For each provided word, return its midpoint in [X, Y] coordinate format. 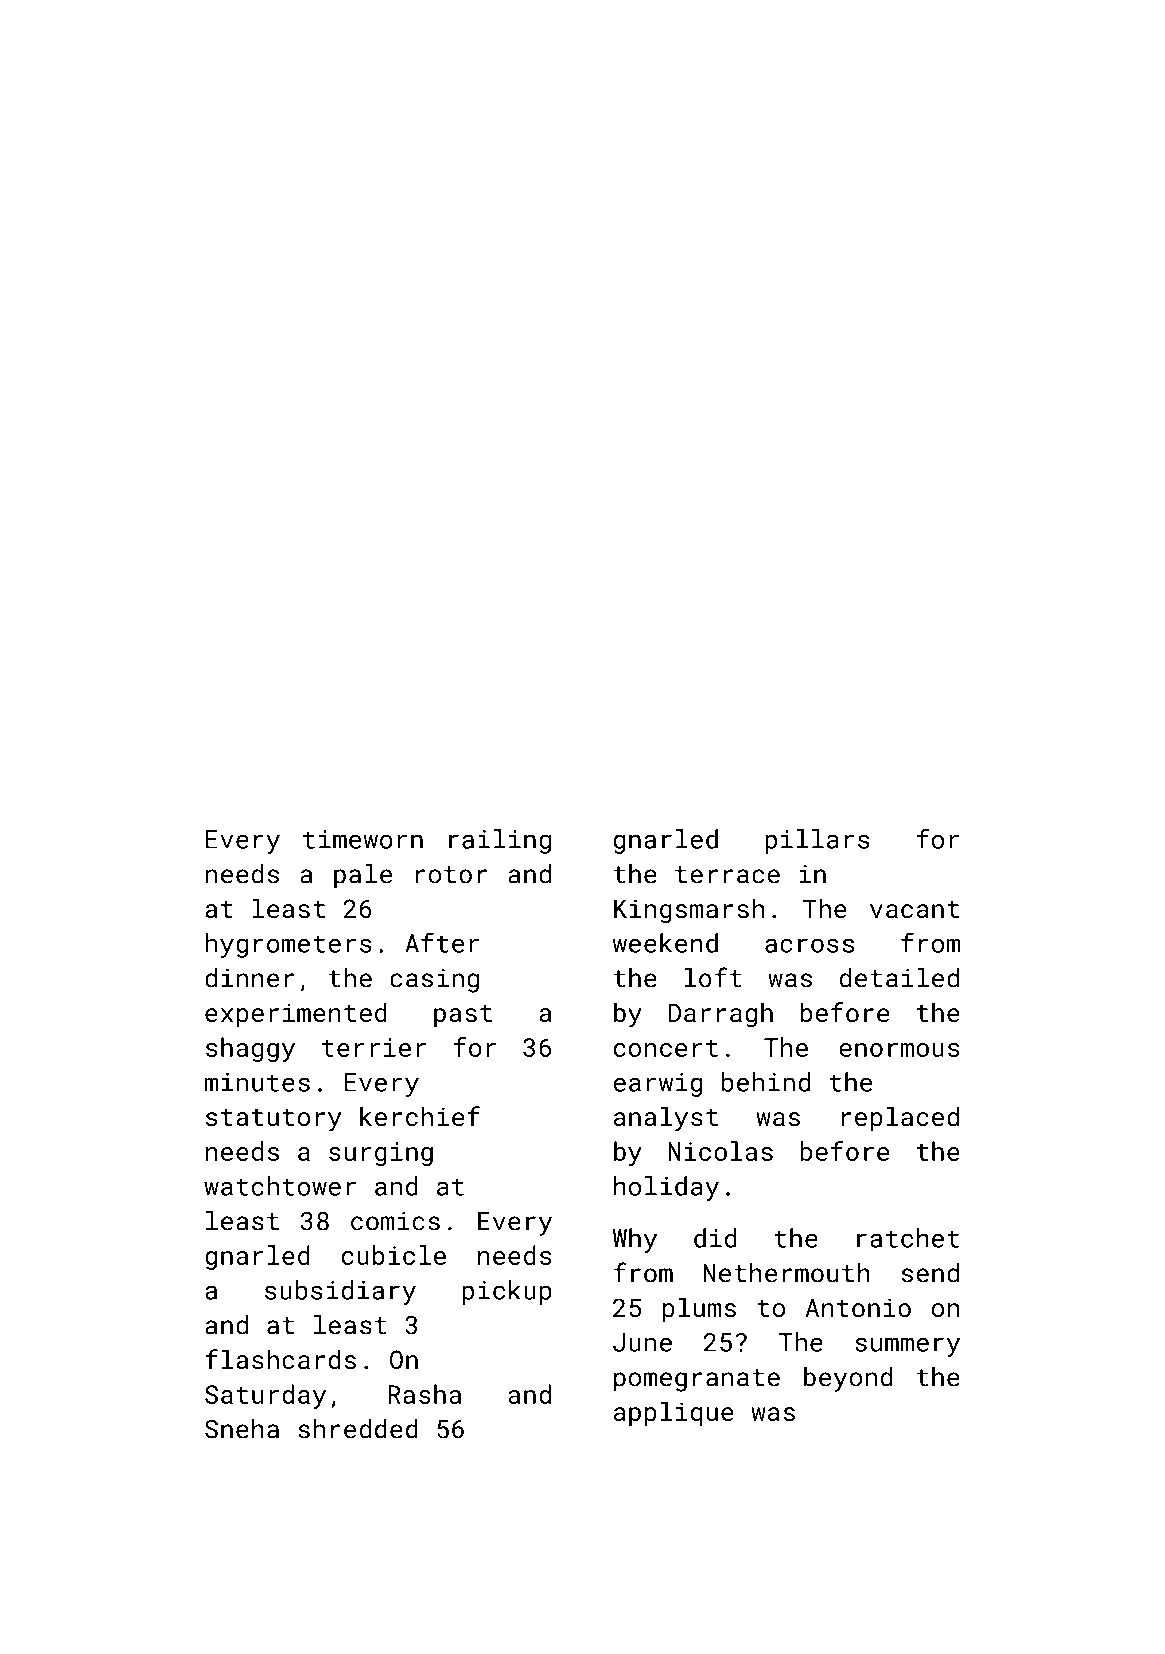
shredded [358, 1429]
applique [674, 1413]
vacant [914, 909]
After [442, 942]
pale [363, 876]
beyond [848, 1379]
